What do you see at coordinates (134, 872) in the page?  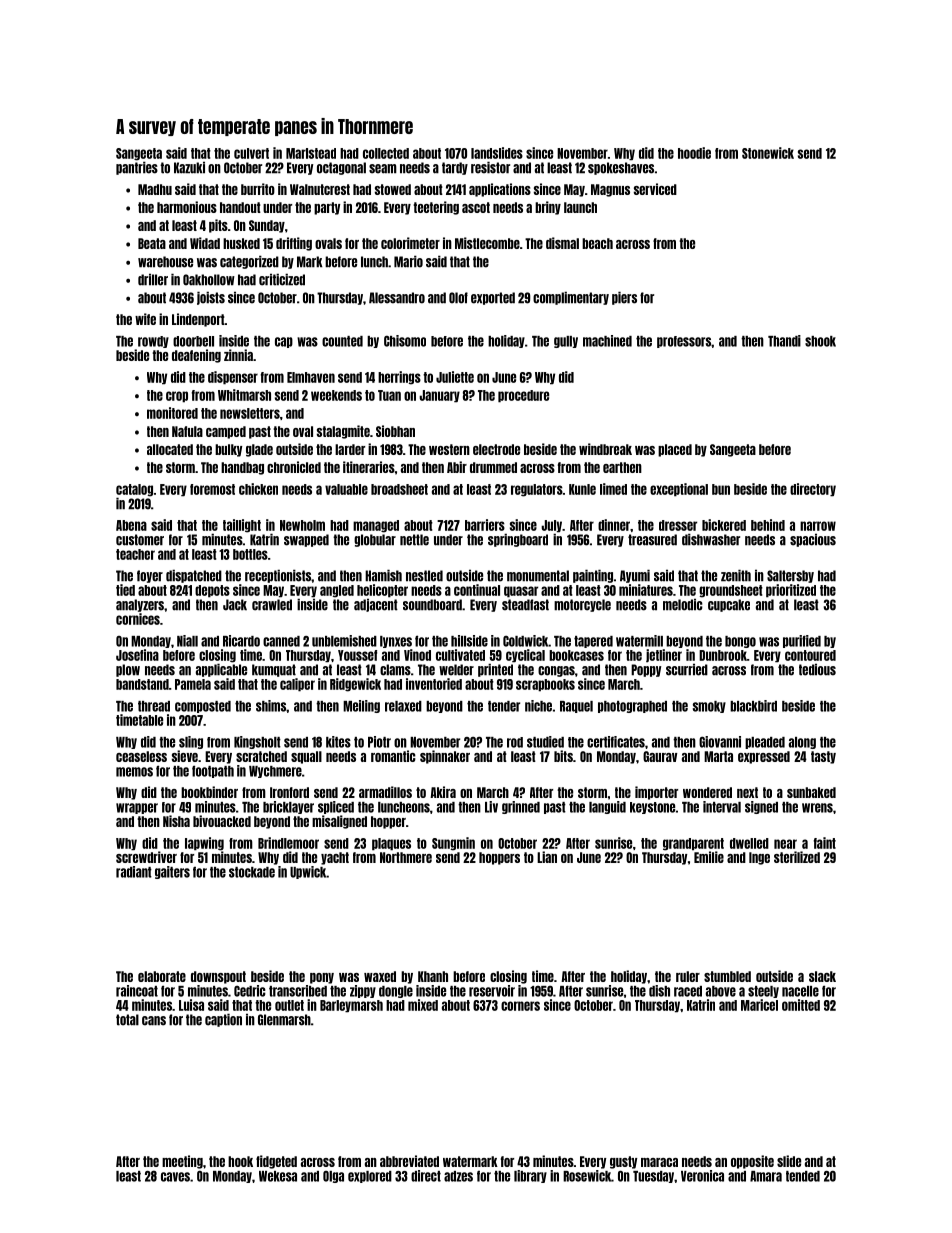 I see `radiant` at bounding box center [134, 872].
